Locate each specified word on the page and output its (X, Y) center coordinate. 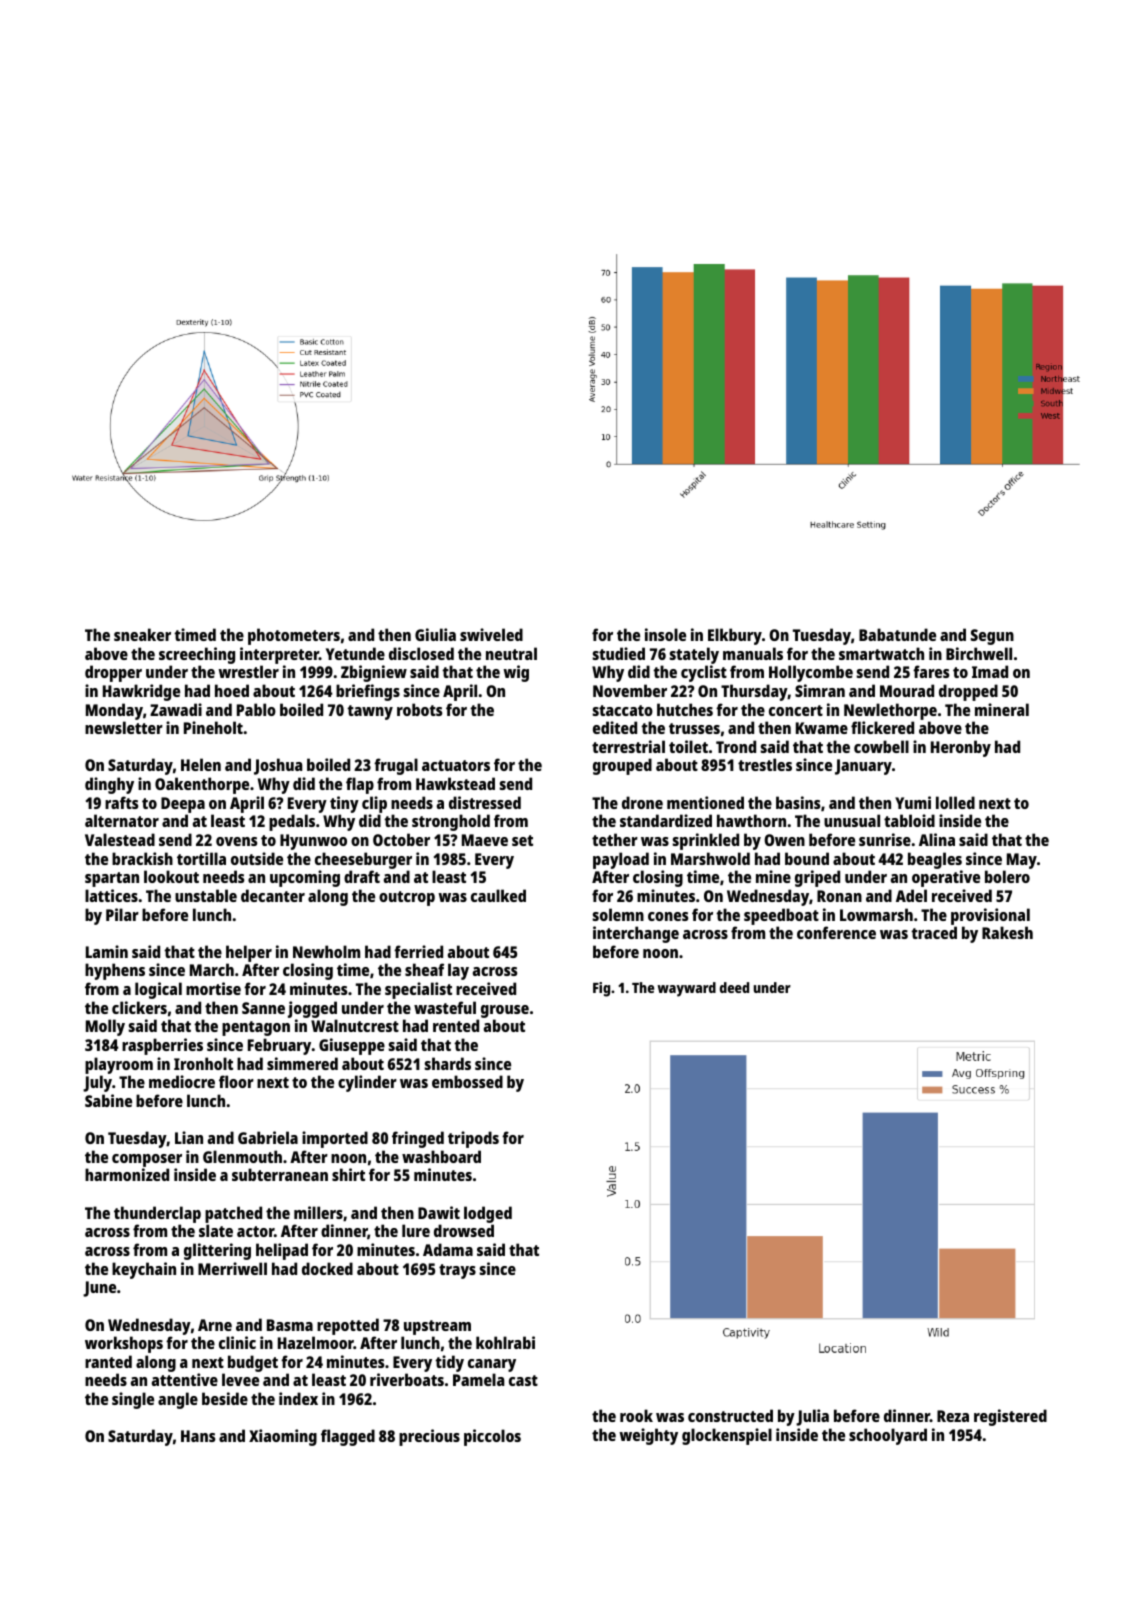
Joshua (278, 766)
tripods (473, 1139)
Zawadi (176, 709)
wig (516, 673)
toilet (688, 746)
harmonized (127, 1174)
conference (836, 932)
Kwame (822, 728)
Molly (105, 1027)
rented (456, 1025)
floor (236, 1081)
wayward (686, 989)
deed (734, 987)
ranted (108, 1361)
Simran (820, 690)
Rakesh (1007, 932)
